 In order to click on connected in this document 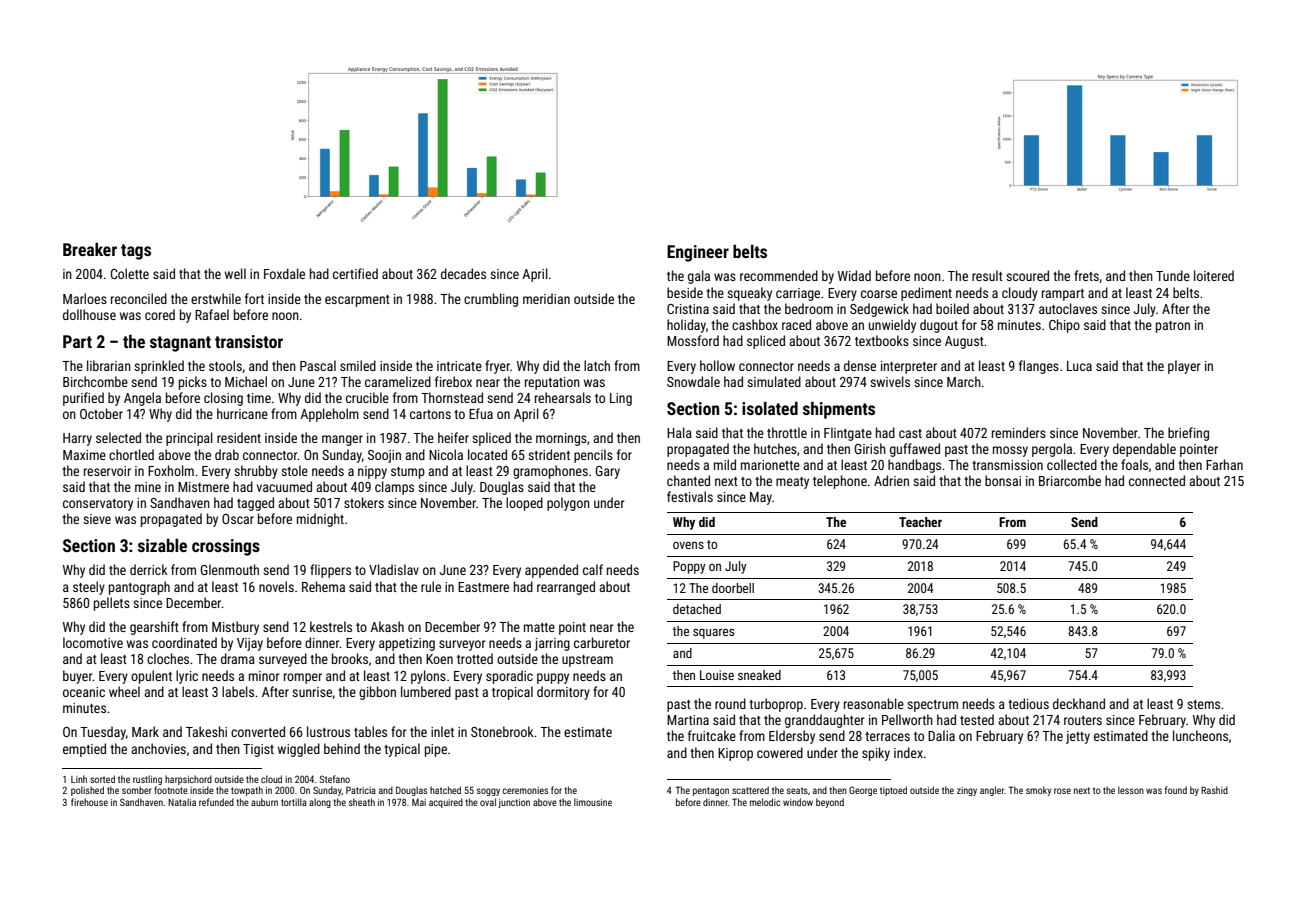, I will do `click(1157, 480)`.
